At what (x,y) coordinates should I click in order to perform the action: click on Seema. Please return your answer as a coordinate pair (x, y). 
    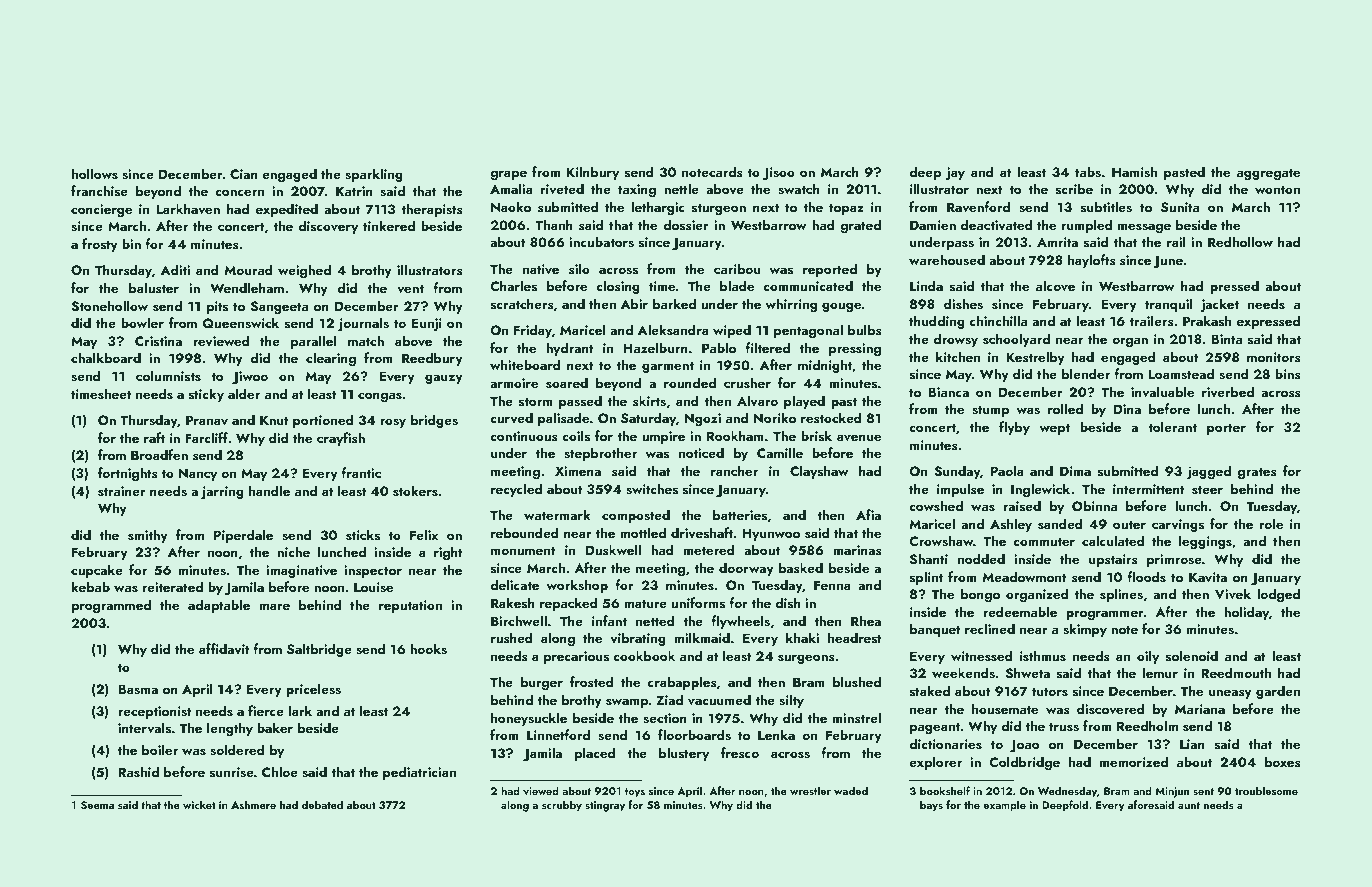
    Looking at the image, I should click on (97, 805).
